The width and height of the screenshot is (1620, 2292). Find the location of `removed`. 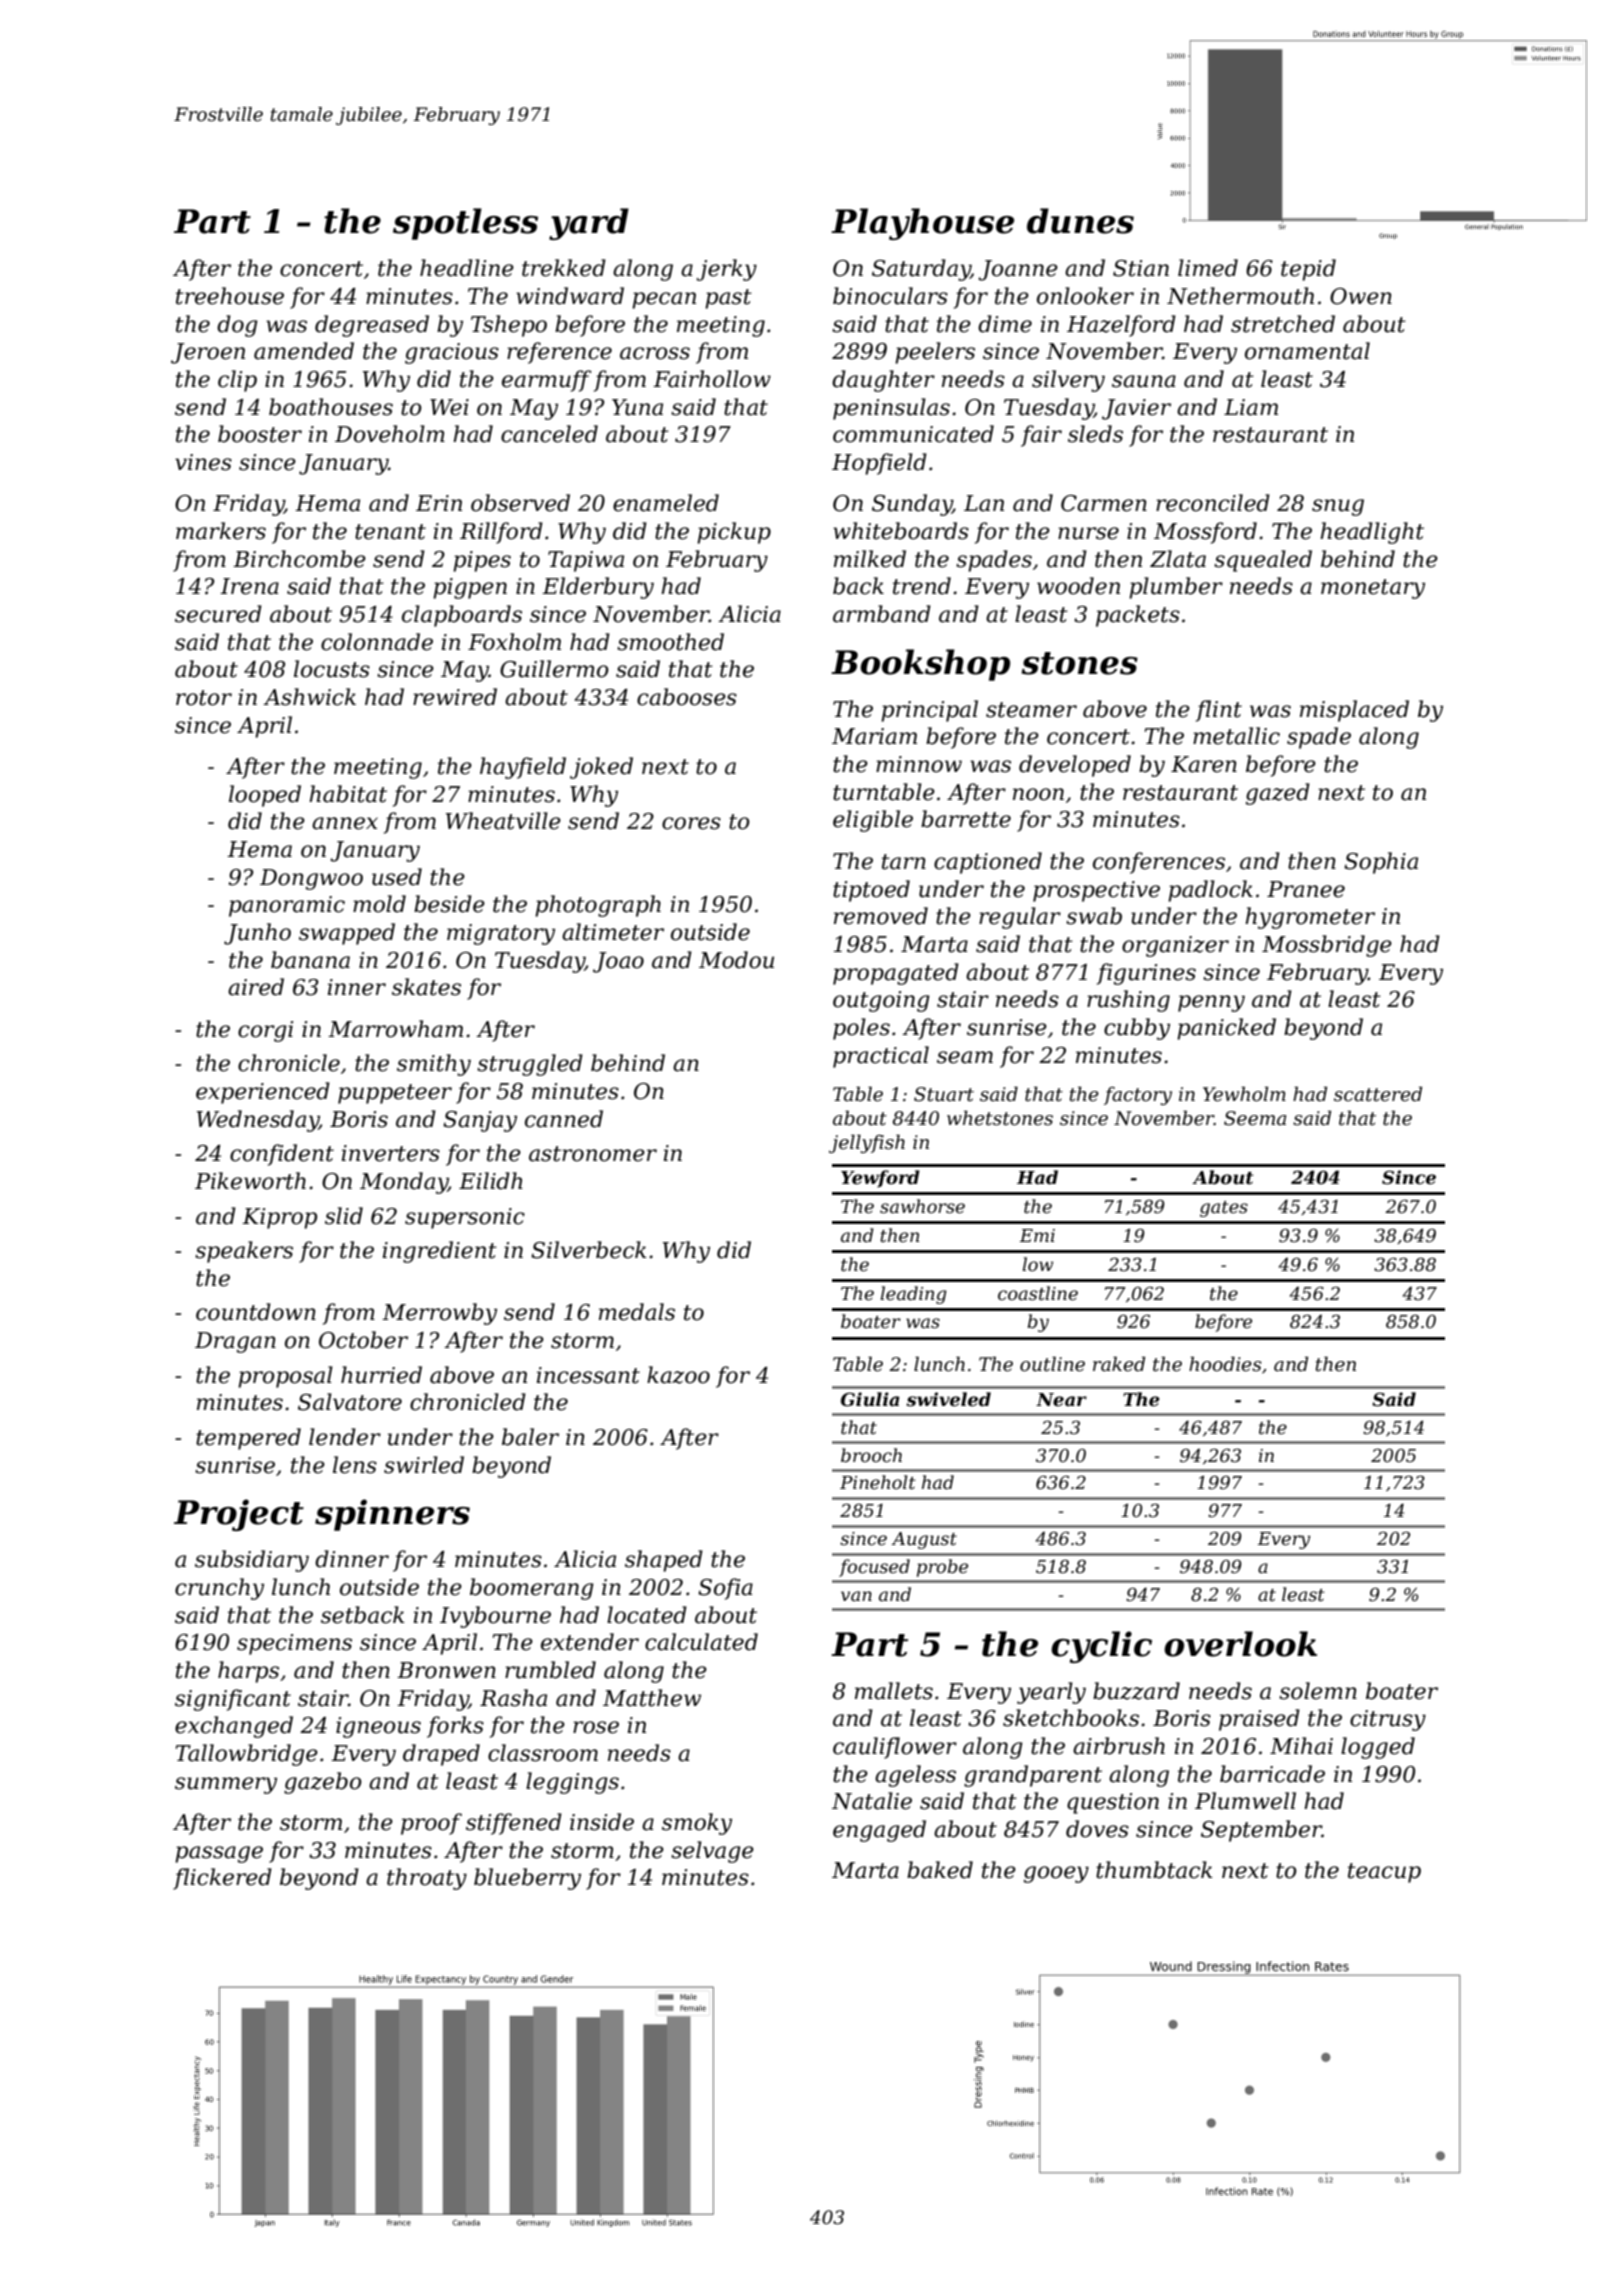

removed is located at coordinates (881, 916).
